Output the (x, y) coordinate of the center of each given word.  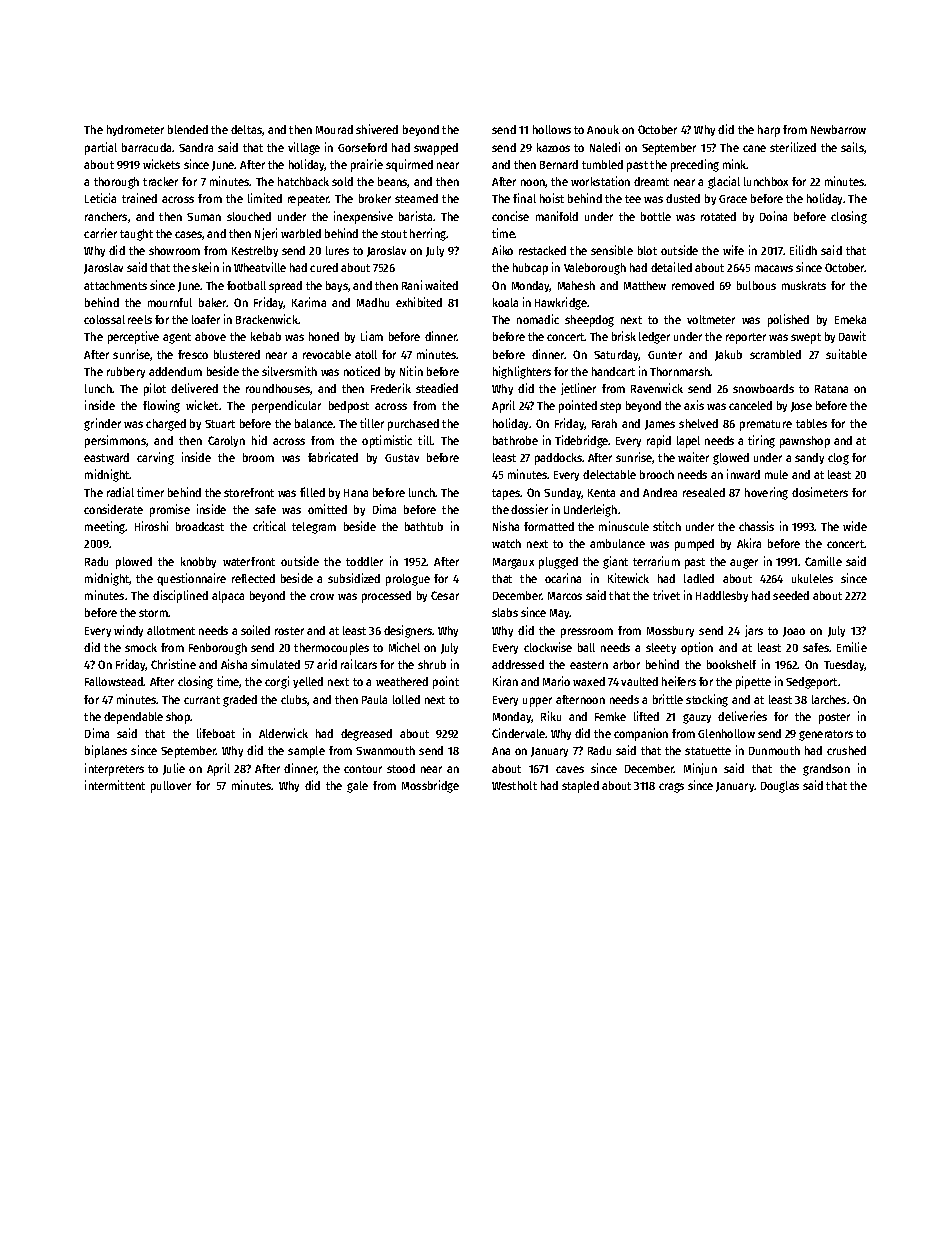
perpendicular (286, 406)
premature (766, 425)
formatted (549, 526)
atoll (366, 354)
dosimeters (820, 492)
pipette (753, 682)
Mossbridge (430, 786)
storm (153, 613)
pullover (171, 787)
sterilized (793, 147)
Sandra (196, 147)
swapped (436, 149)
